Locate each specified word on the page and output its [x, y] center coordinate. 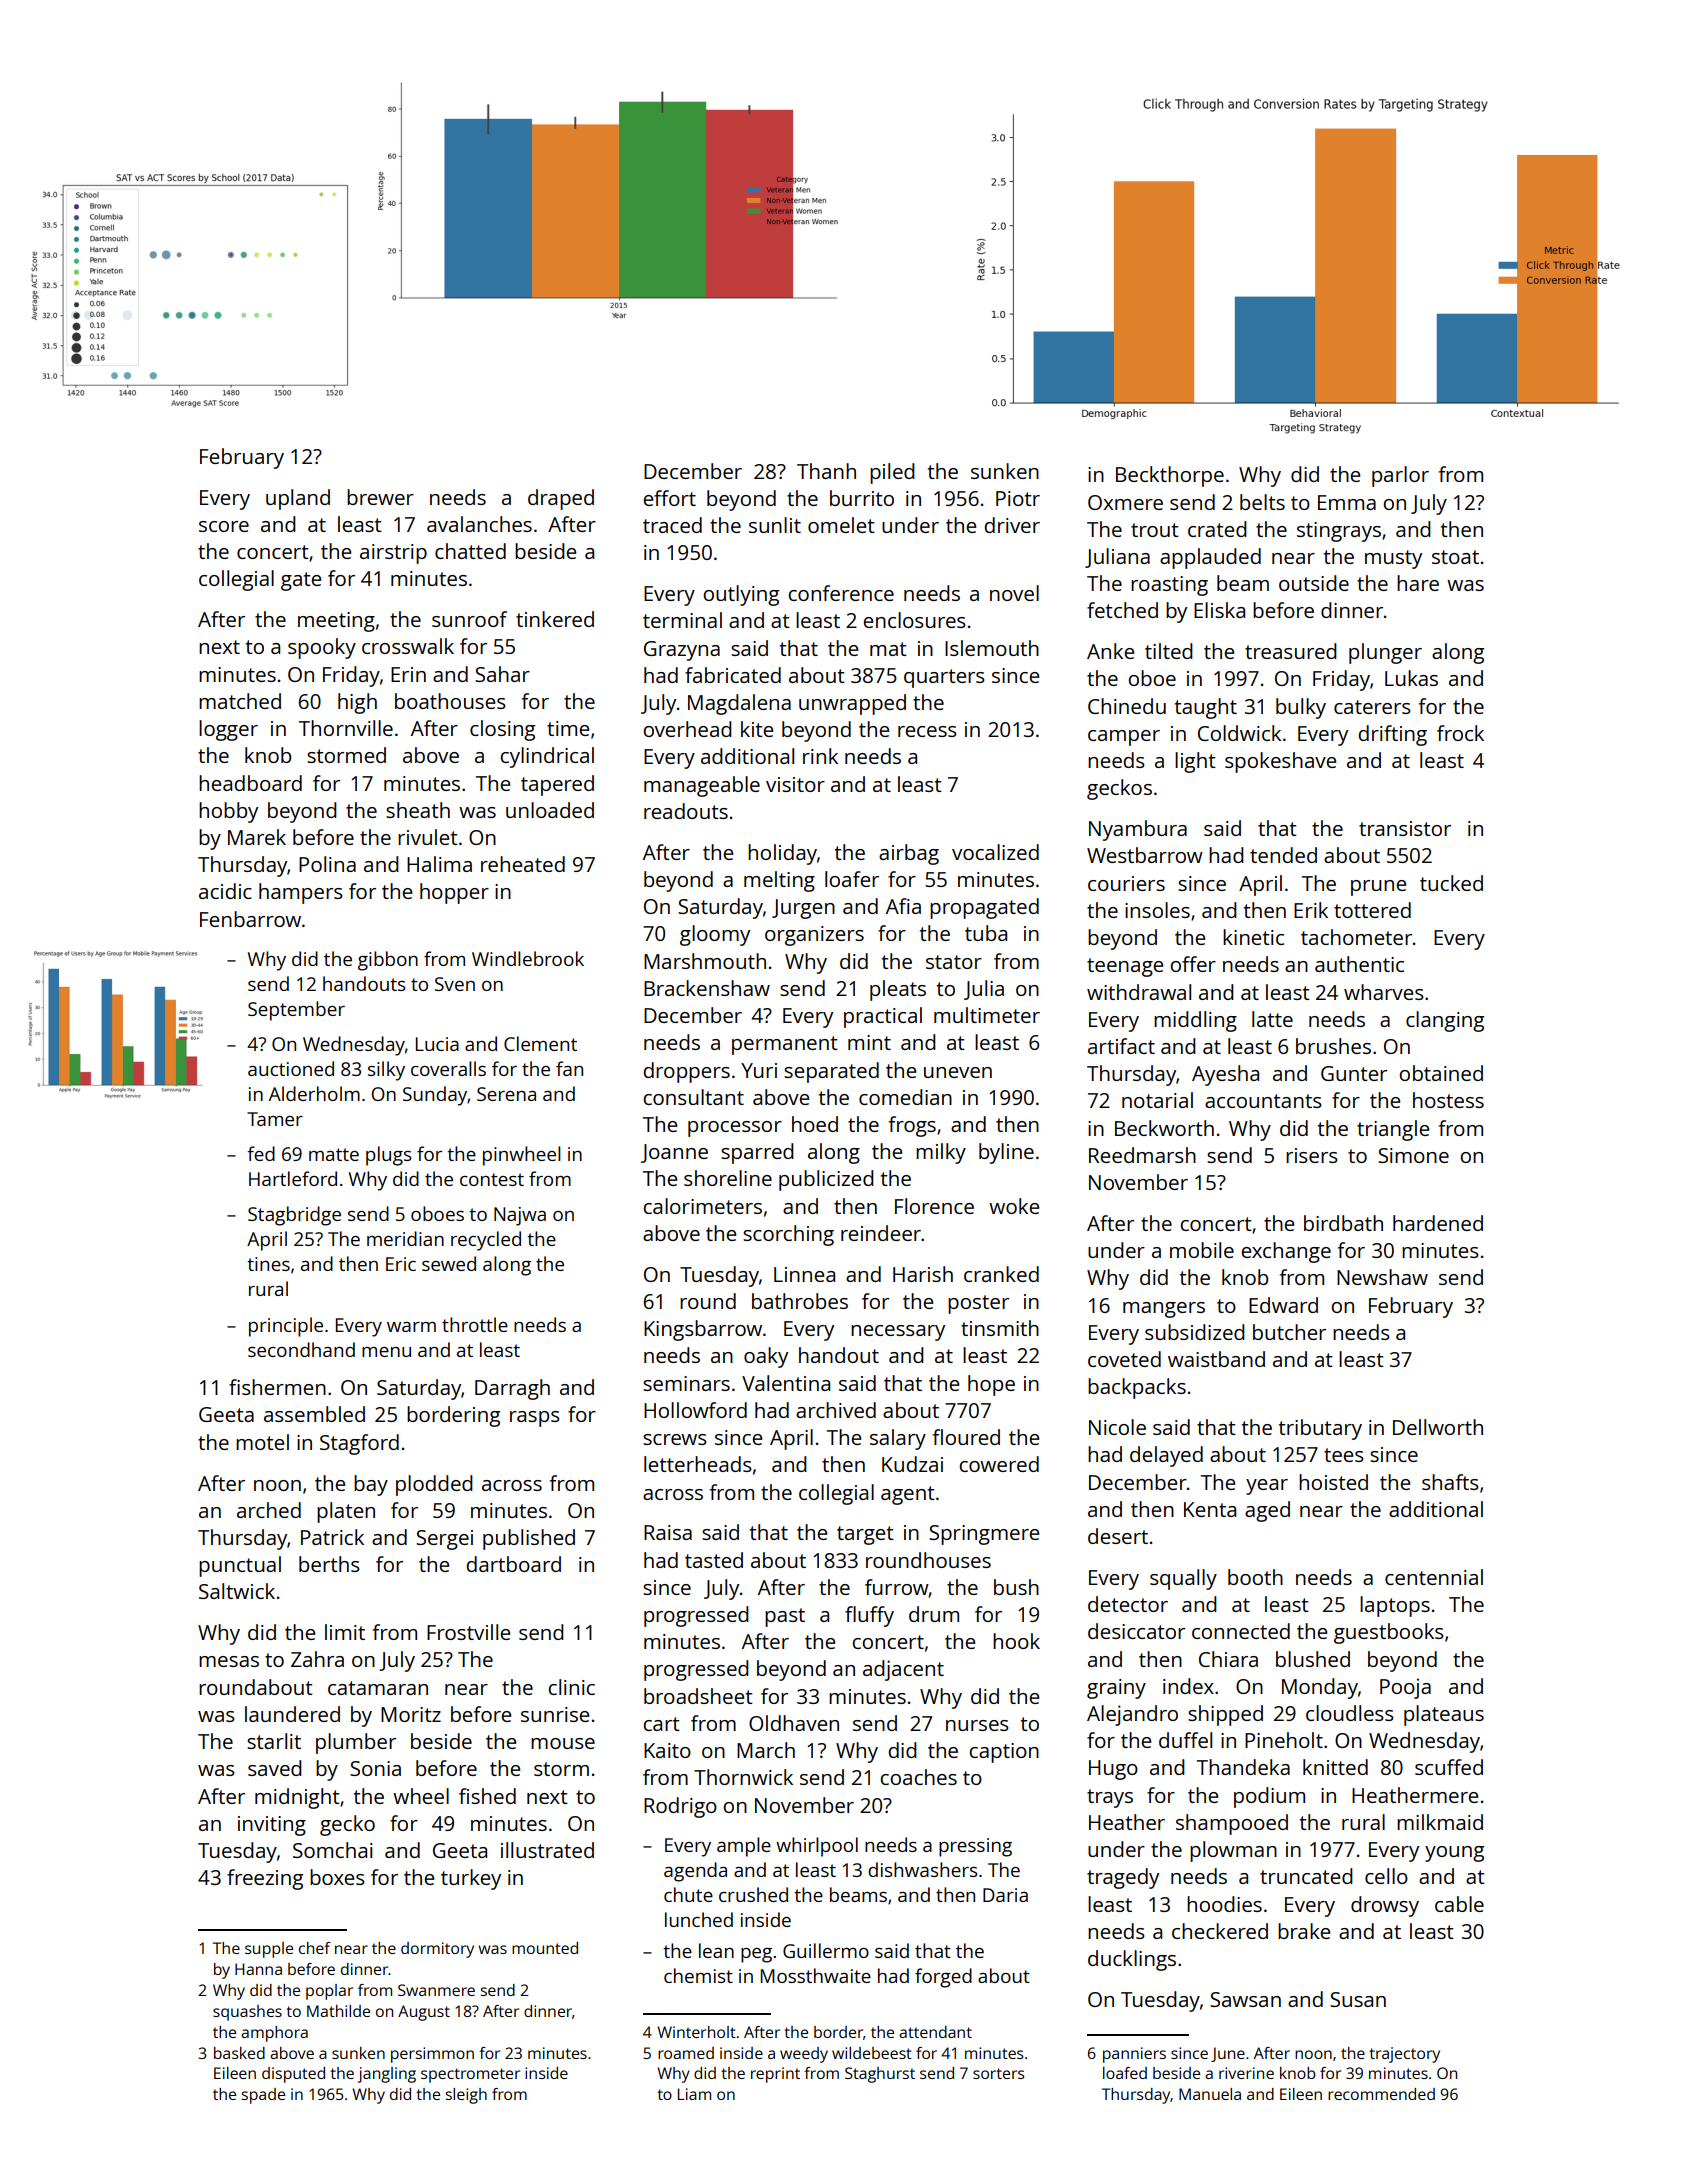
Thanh [826, 471]
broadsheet [698, 1696]
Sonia [375, 1768]
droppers [686, 1072]
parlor [1400, 476]
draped [561, 499]
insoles [1157, 910]
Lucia [437, 1044]
